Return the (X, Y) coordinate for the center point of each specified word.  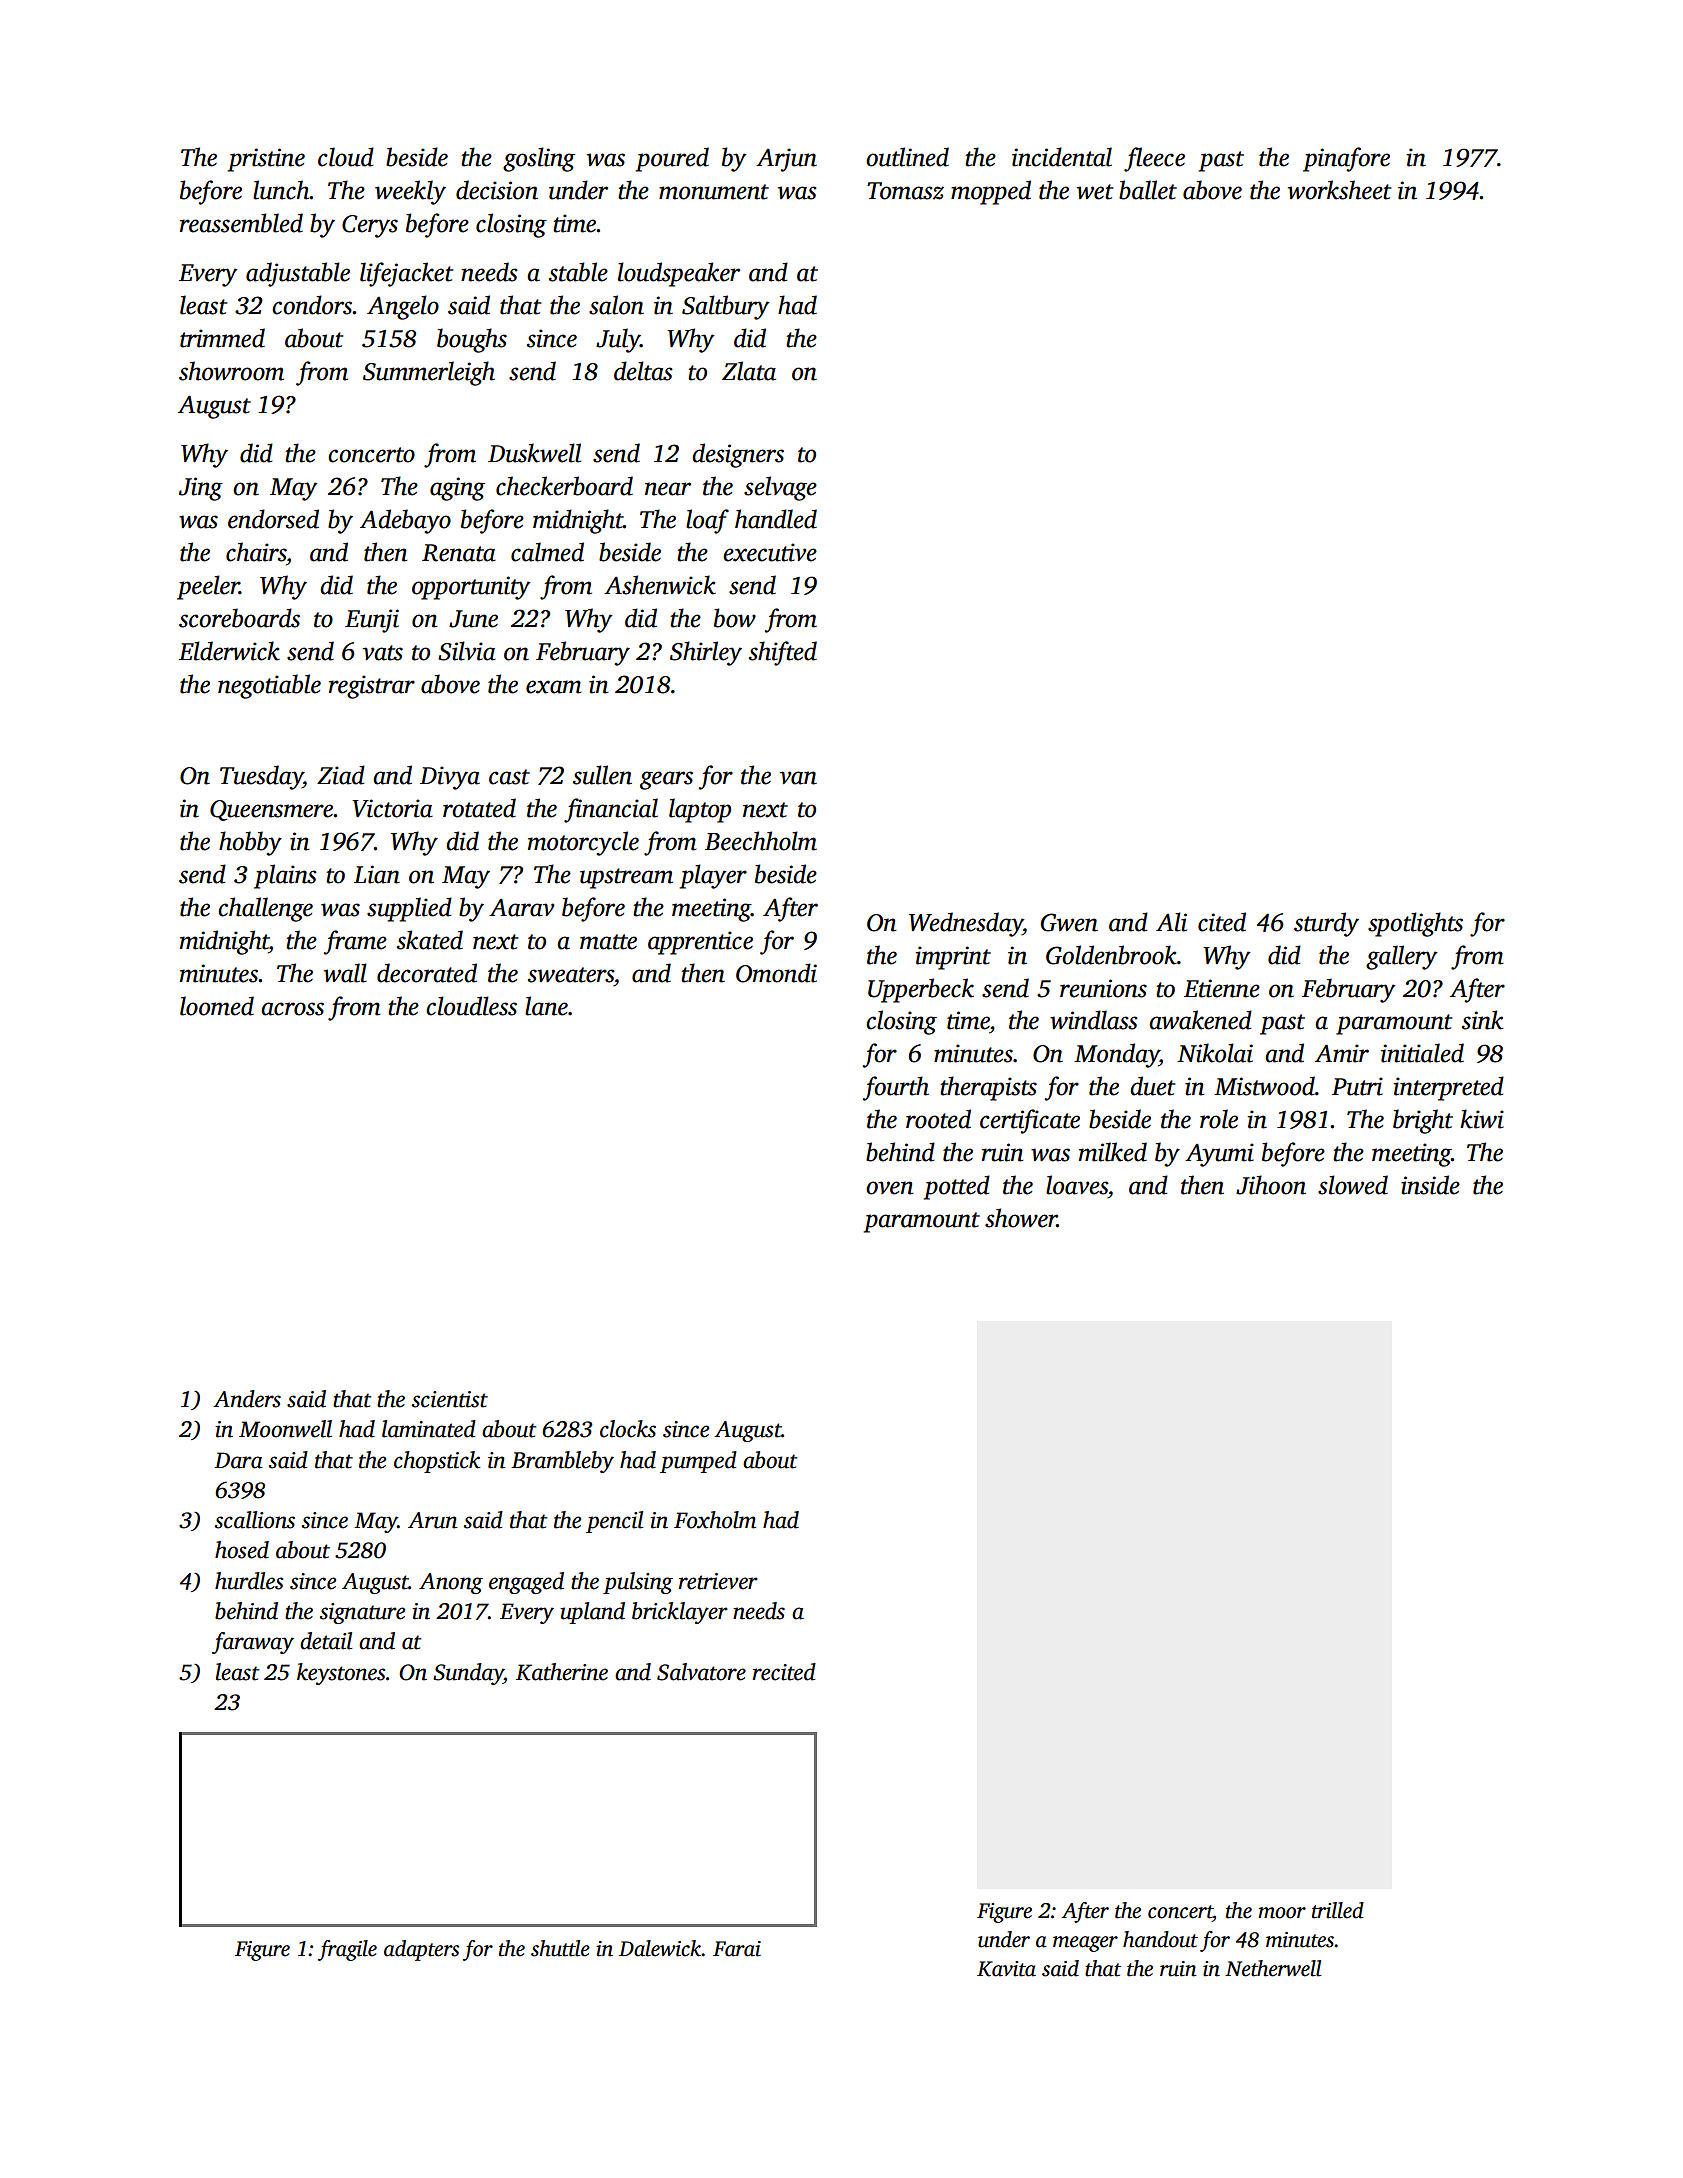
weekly (410, 192)
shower (1021, 1218)
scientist (450, 1399)
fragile (347, 1950)
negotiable (269, 686)
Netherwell (1273, 1968)
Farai (737, 1949)
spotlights (1415, 924)
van (798, 778)
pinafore (1346, 159)
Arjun (786, 160)
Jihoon (1271, 1185)
